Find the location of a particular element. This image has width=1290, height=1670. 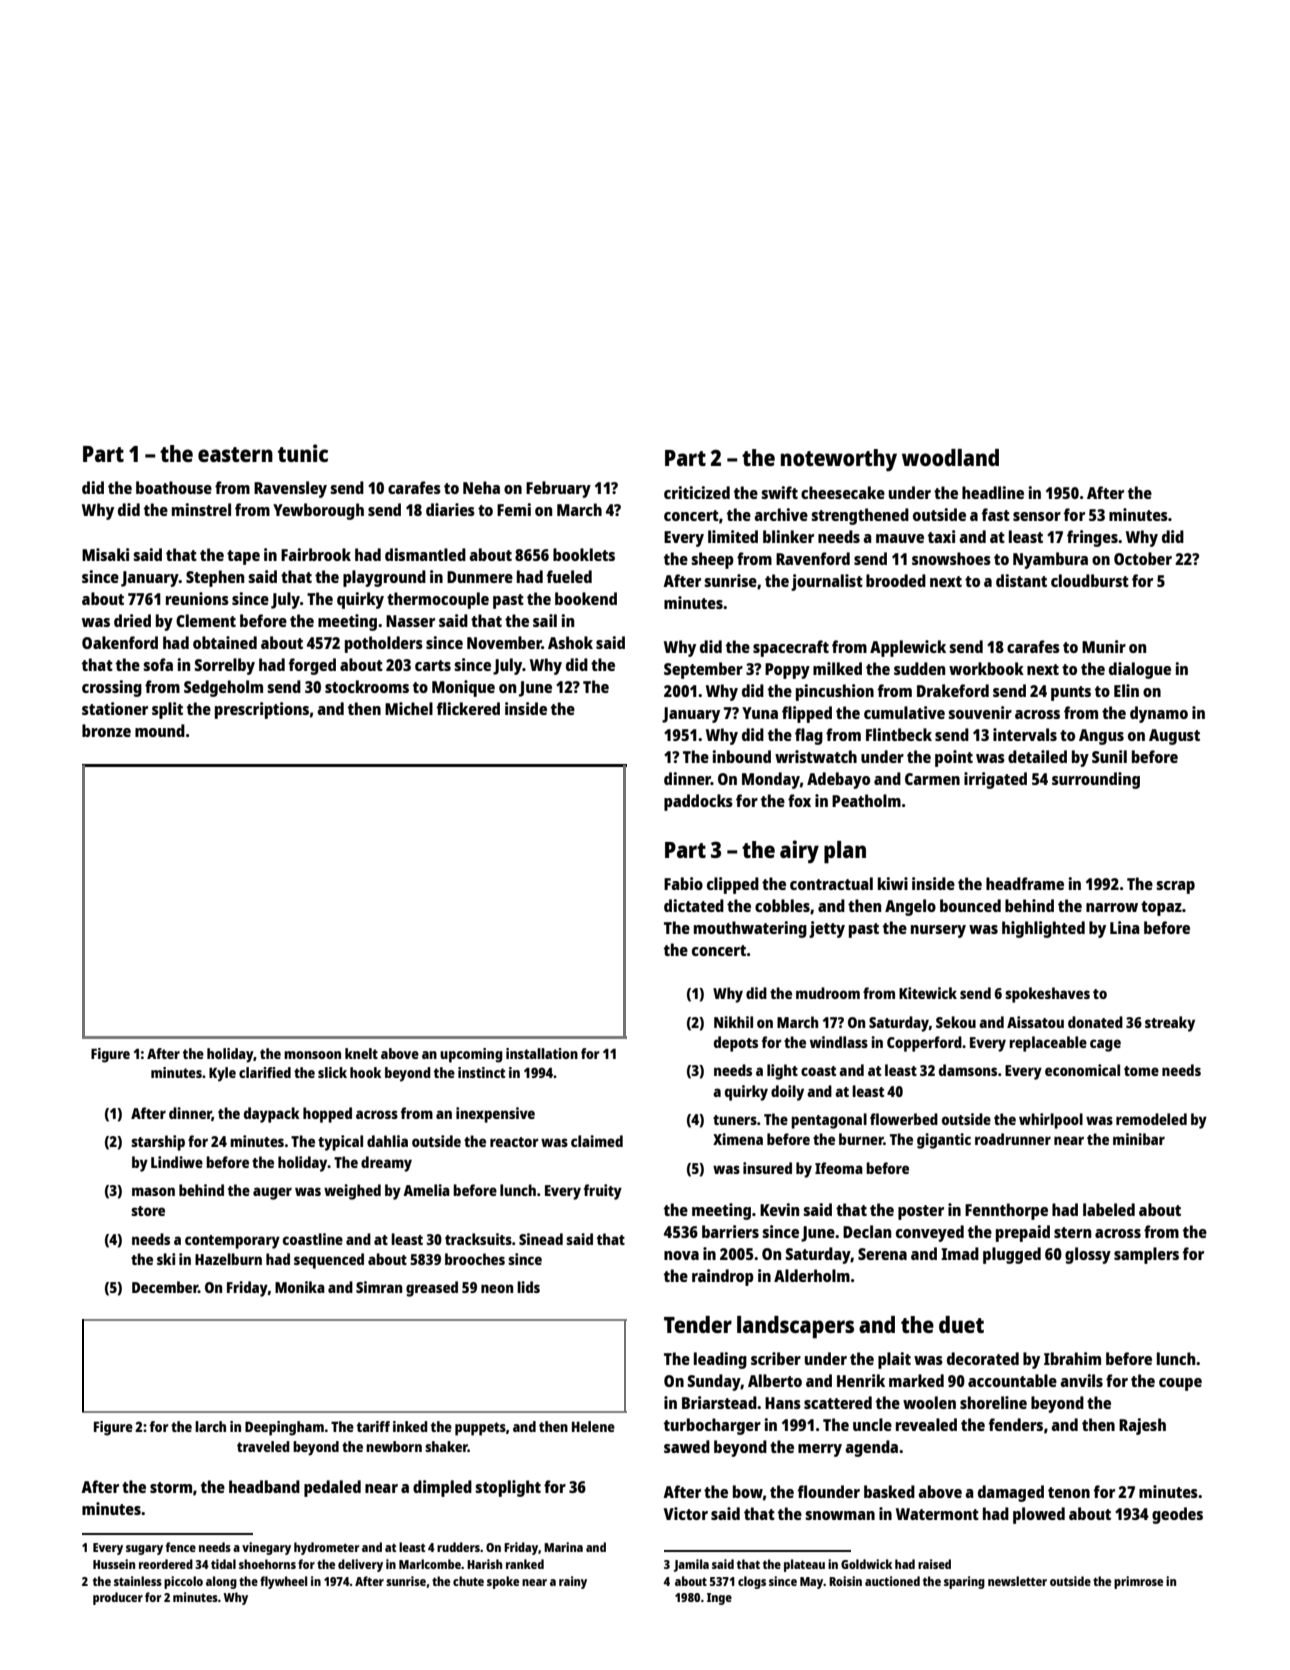

surrounding is located at coordinates (1096, 780).
